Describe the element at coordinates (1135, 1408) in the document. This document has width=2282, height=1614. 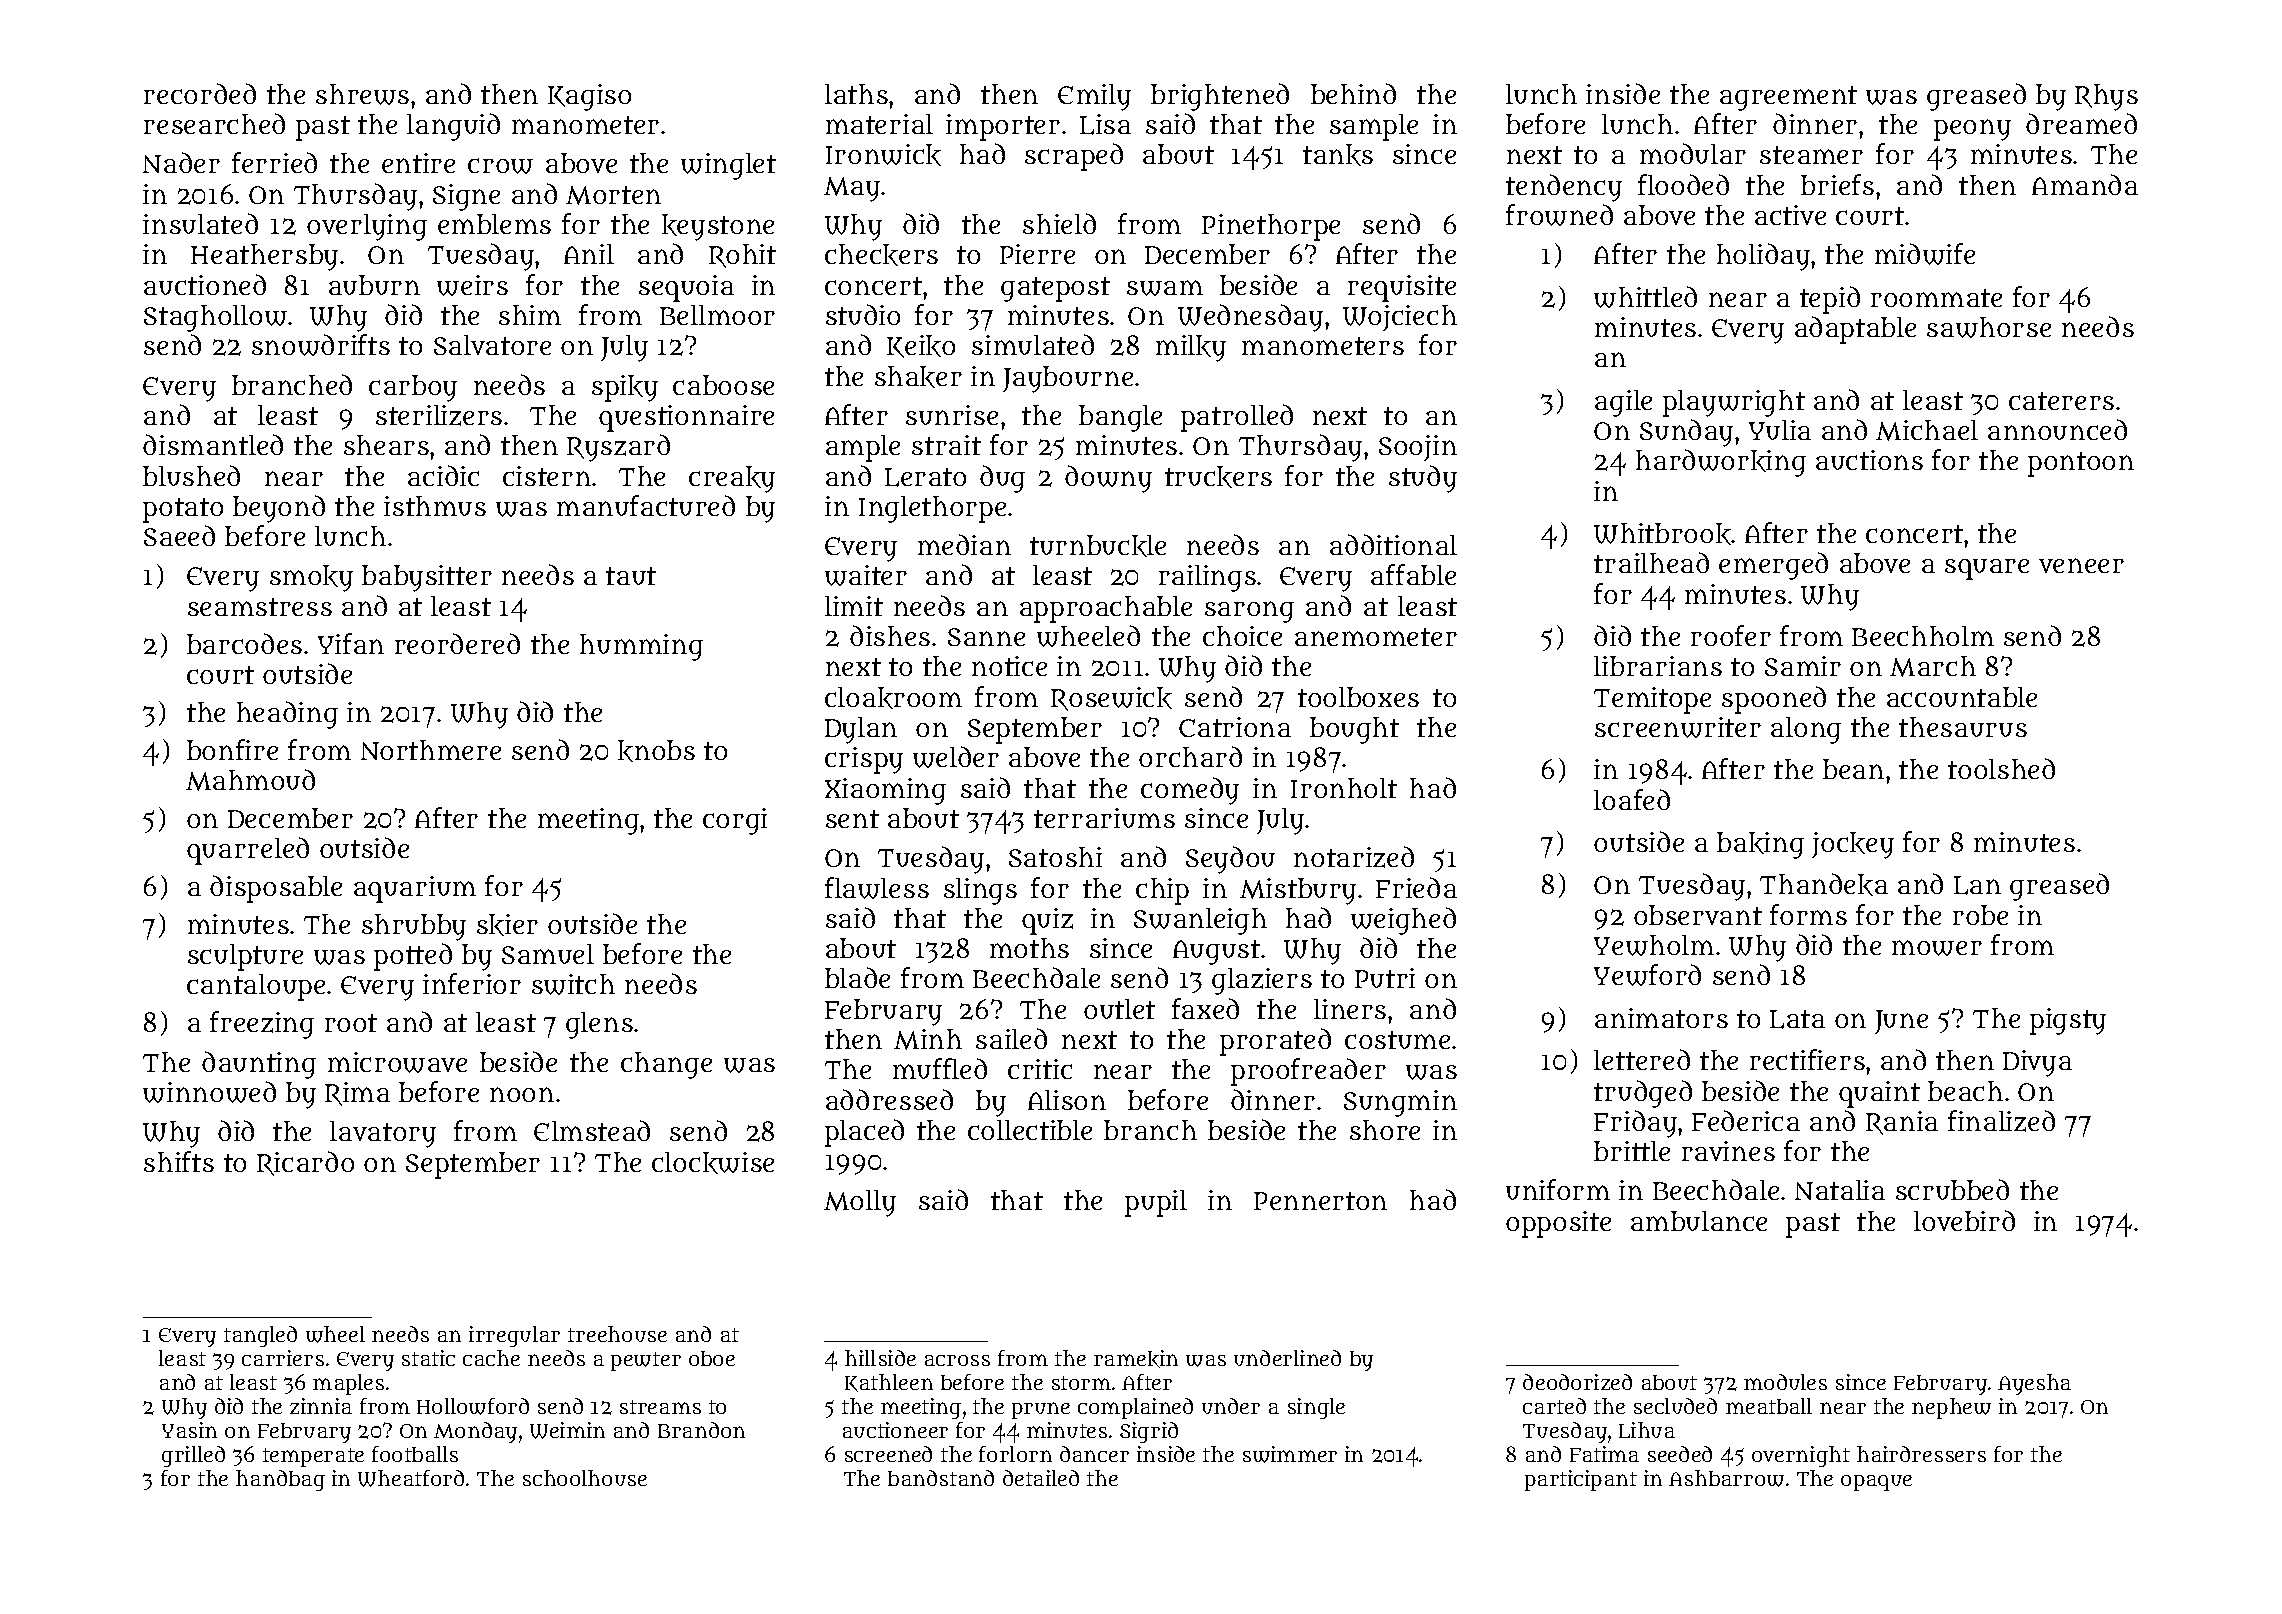
I see `complained` at that location.
